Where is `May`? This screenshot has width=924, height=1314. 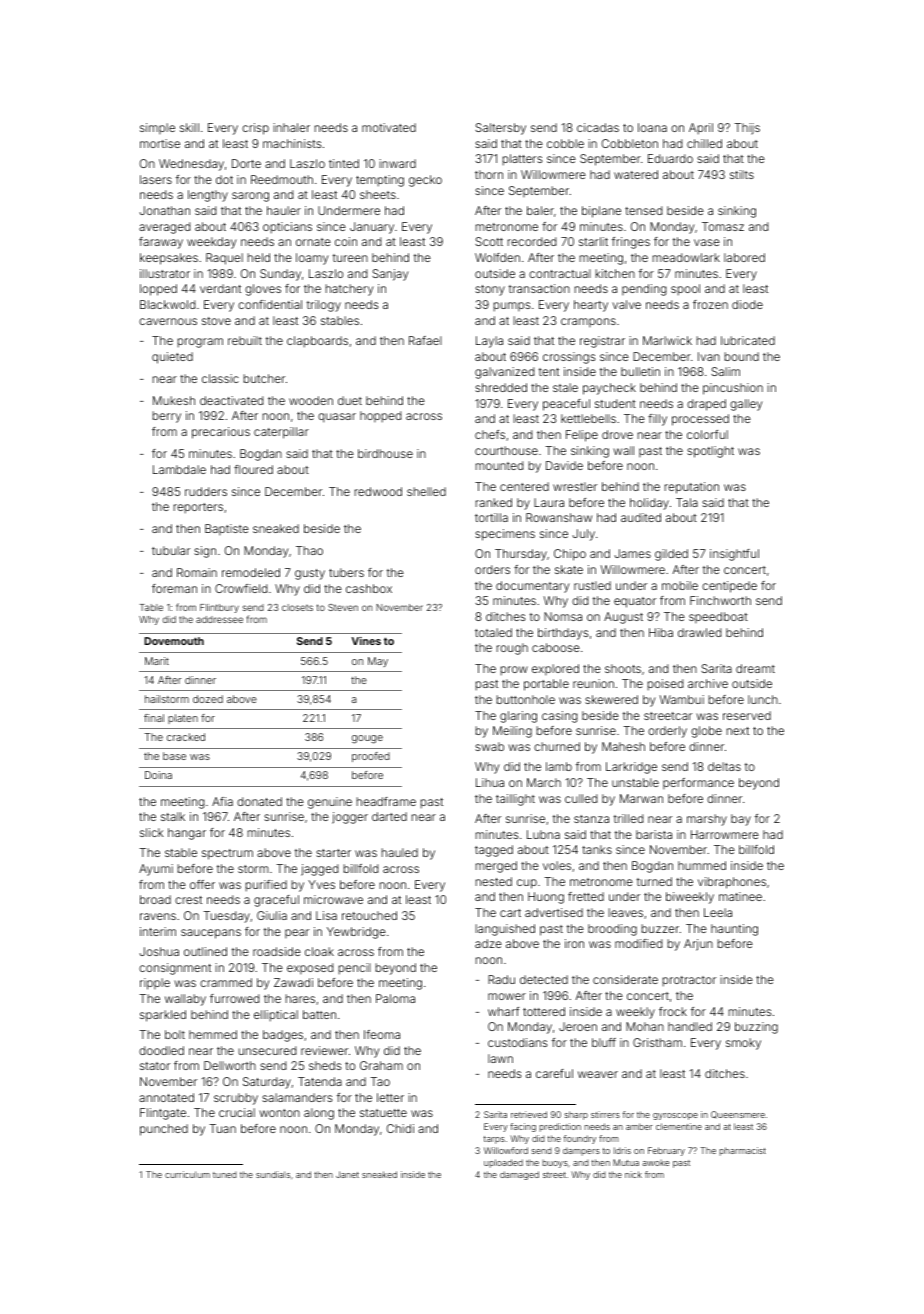
May is located at coordinates (378, 662).
